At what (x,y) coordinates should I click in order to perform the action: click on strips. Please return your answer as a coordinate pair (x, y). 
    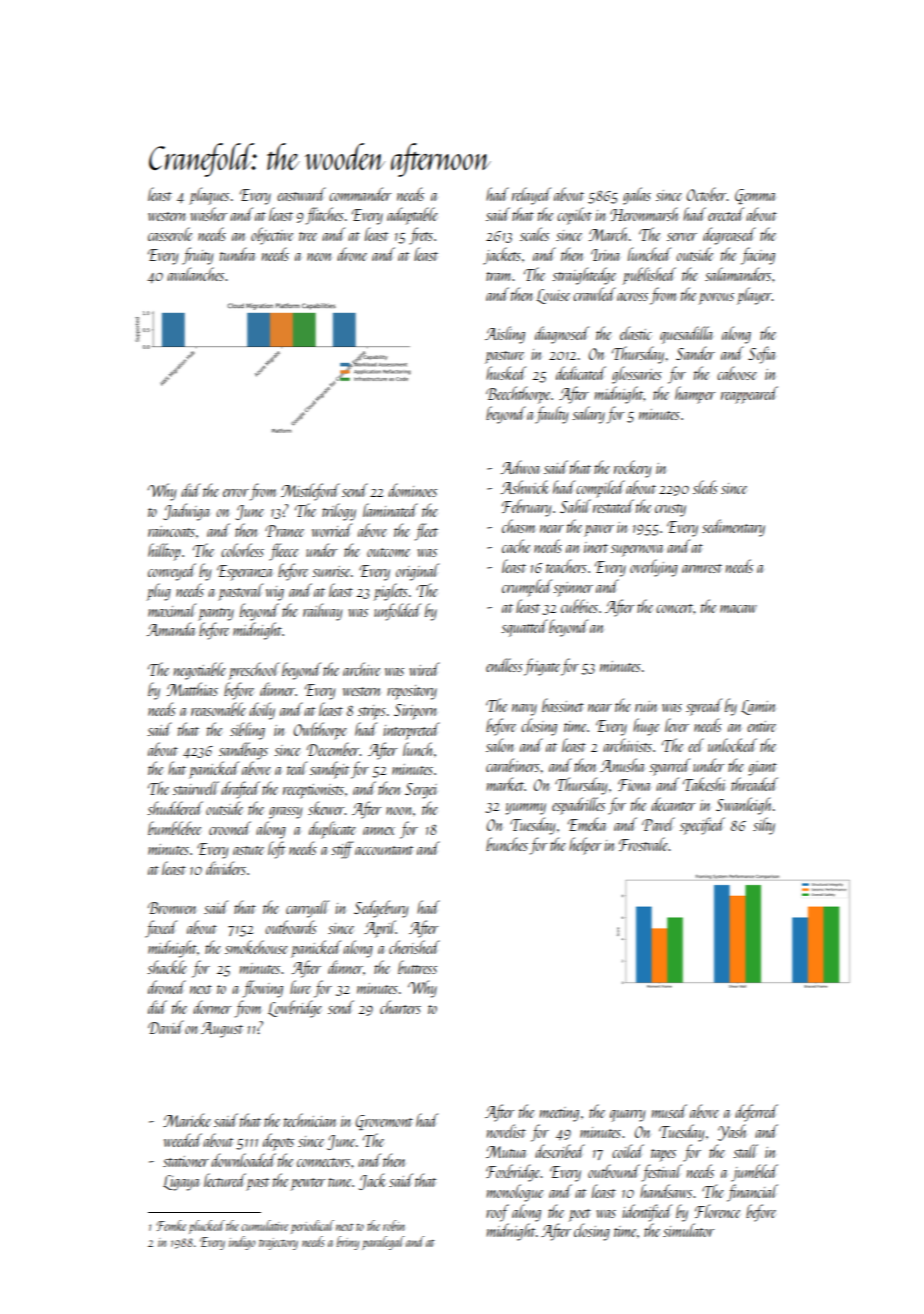
    Looking at the image, I should click on (372, 712).
